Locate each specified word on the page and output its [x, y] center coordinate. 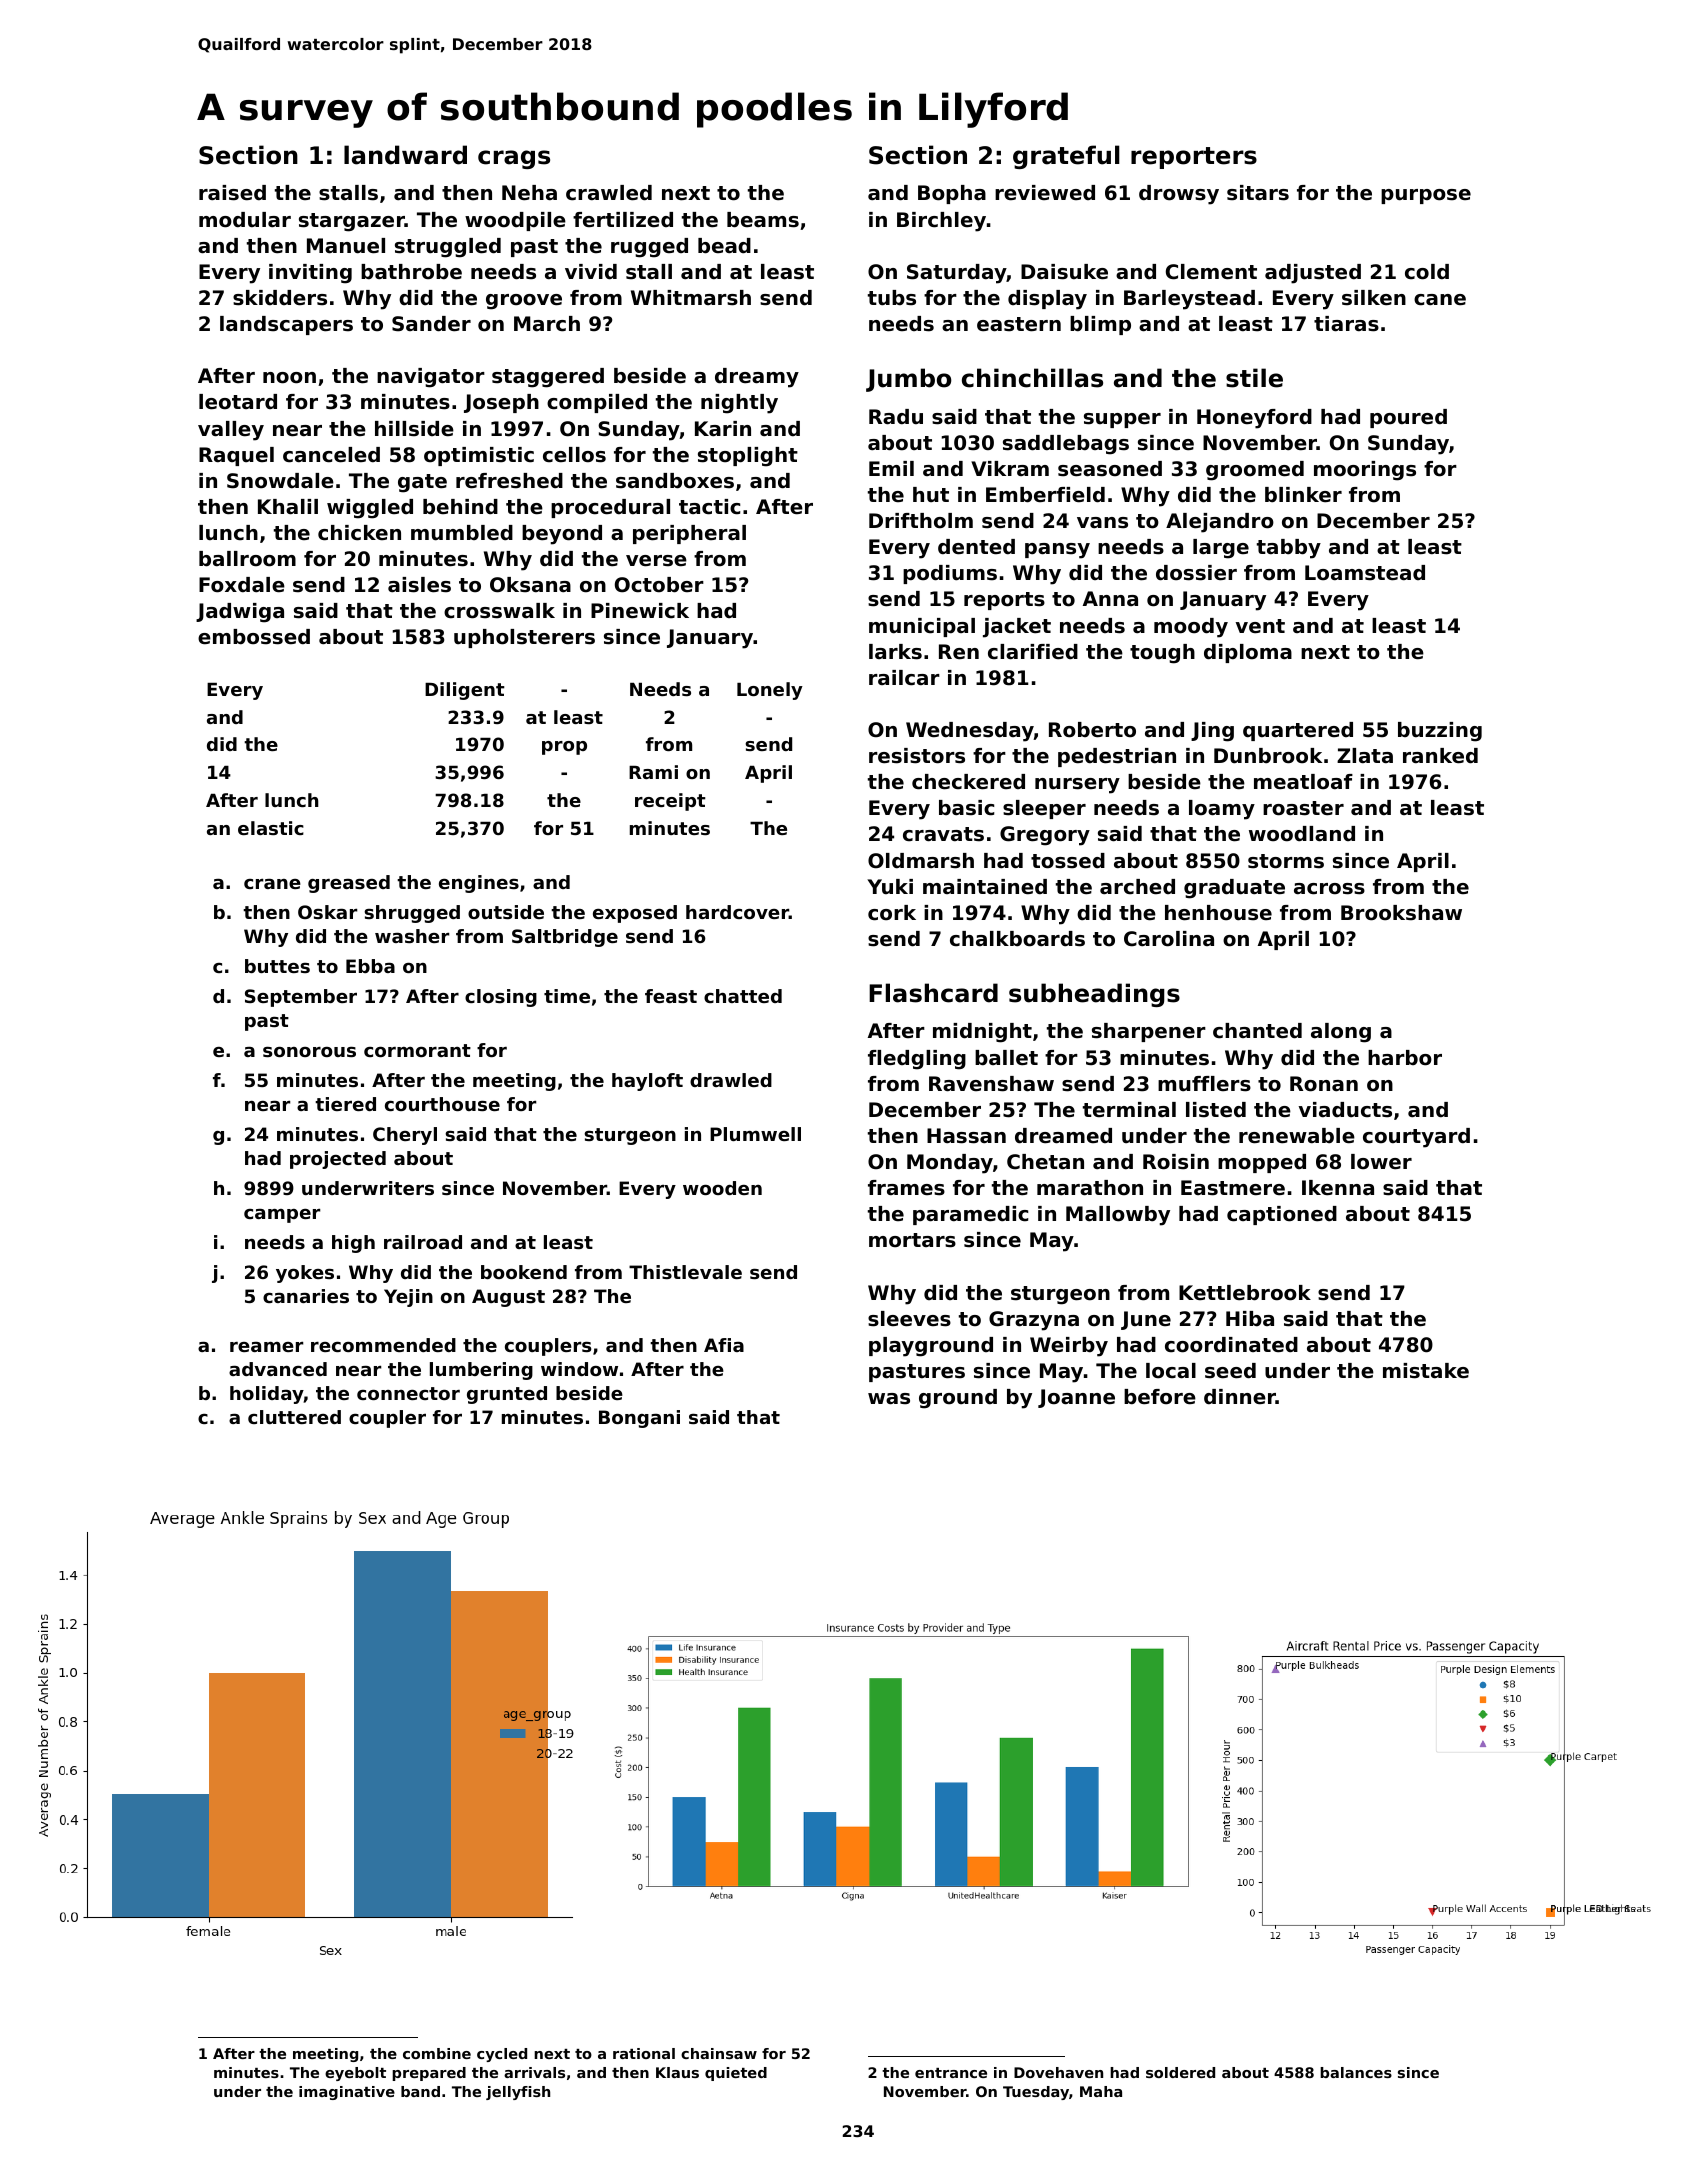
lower [1381, 1162]
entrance [951, 2073]
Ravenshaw [991, 1084]
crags [514, 159]
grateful [1066, 157]
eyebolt [355, 2074]
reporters [1194, 158]
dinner [1240, 1397]
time [567, 996]
